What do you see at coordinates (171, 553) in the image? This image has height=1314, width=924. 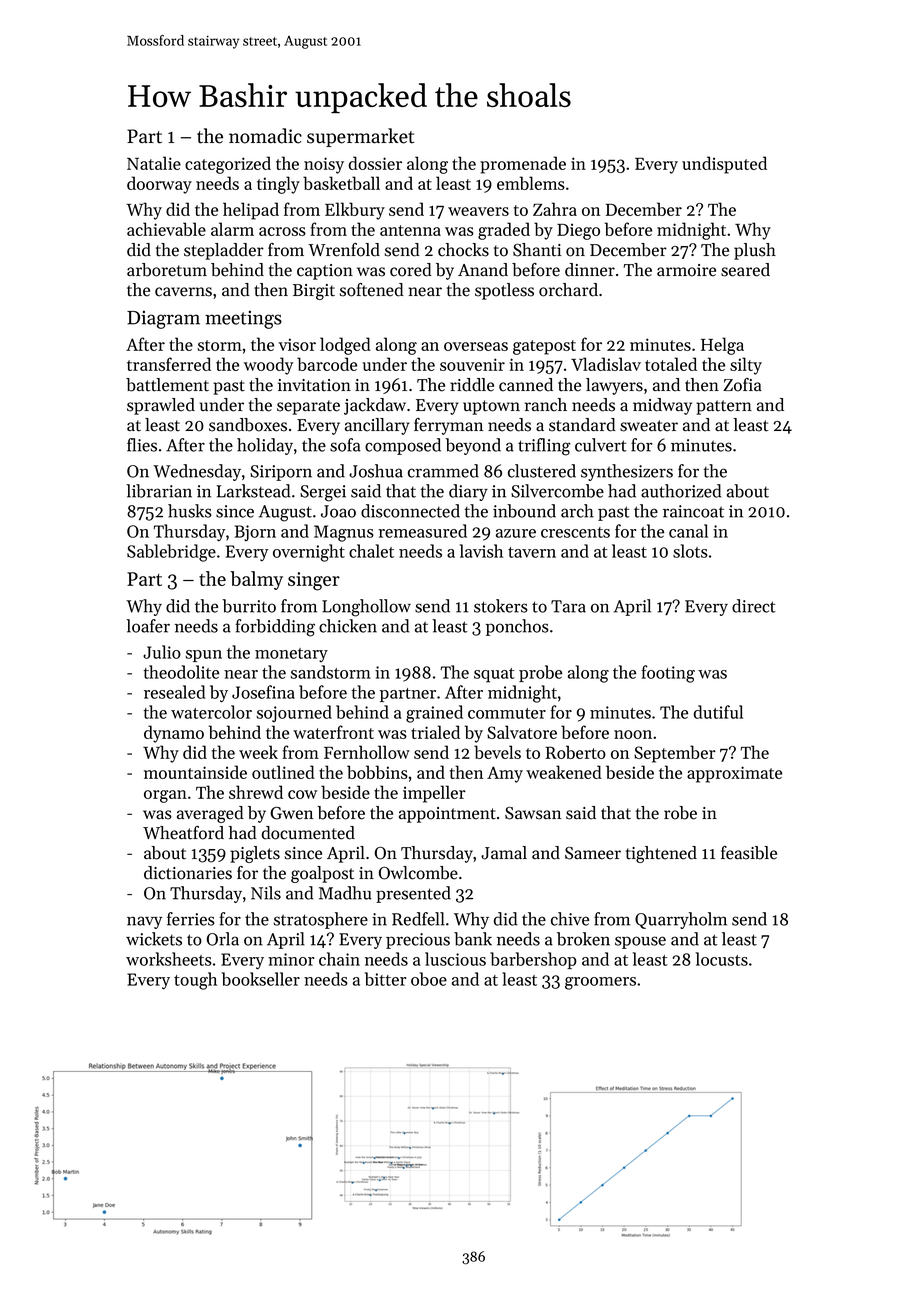 I see `Sablebridge` at bounding box center [171, 553].
